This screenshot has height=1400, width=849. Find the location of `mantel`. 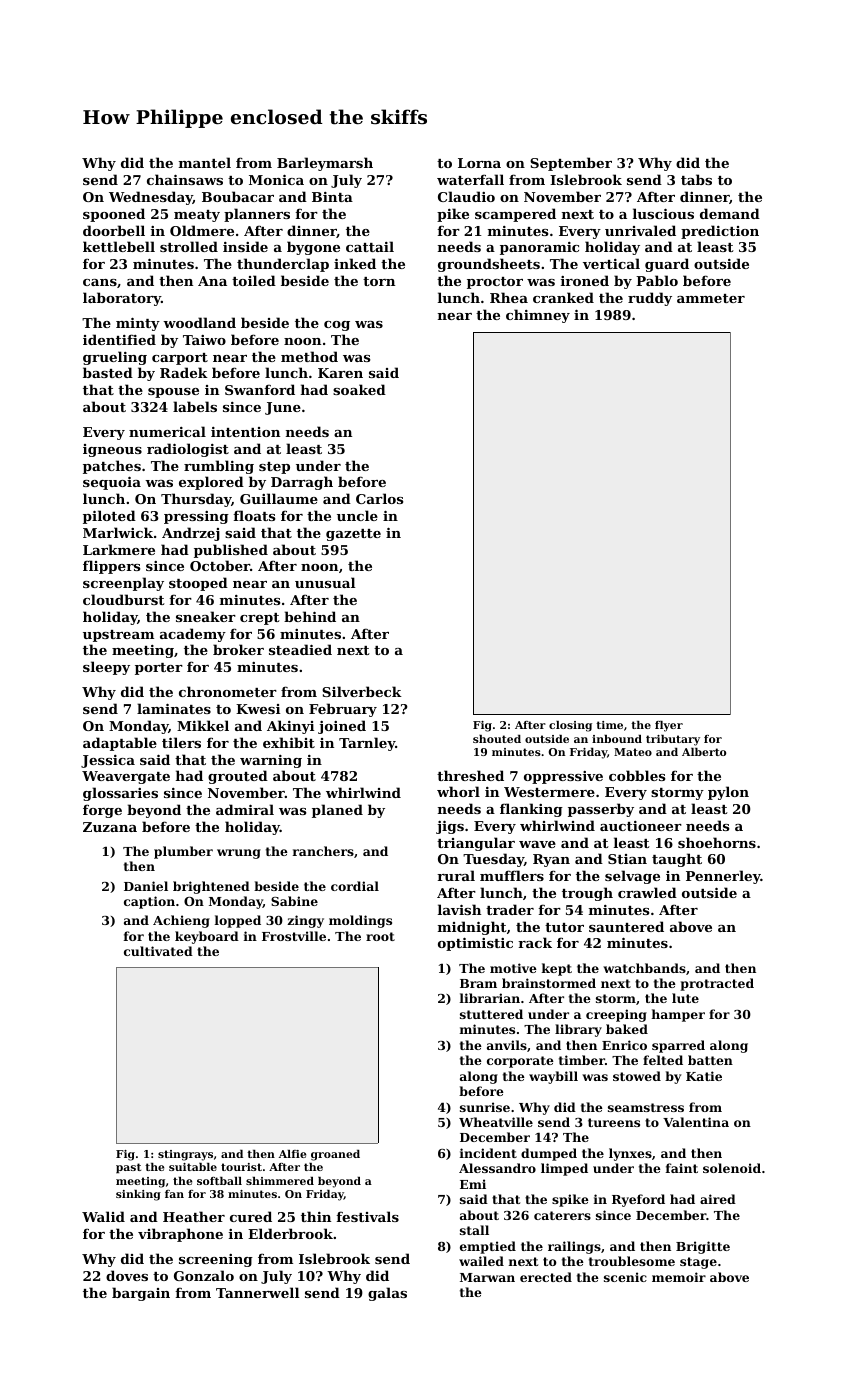

mantel is located at coordinates (205, 162).
